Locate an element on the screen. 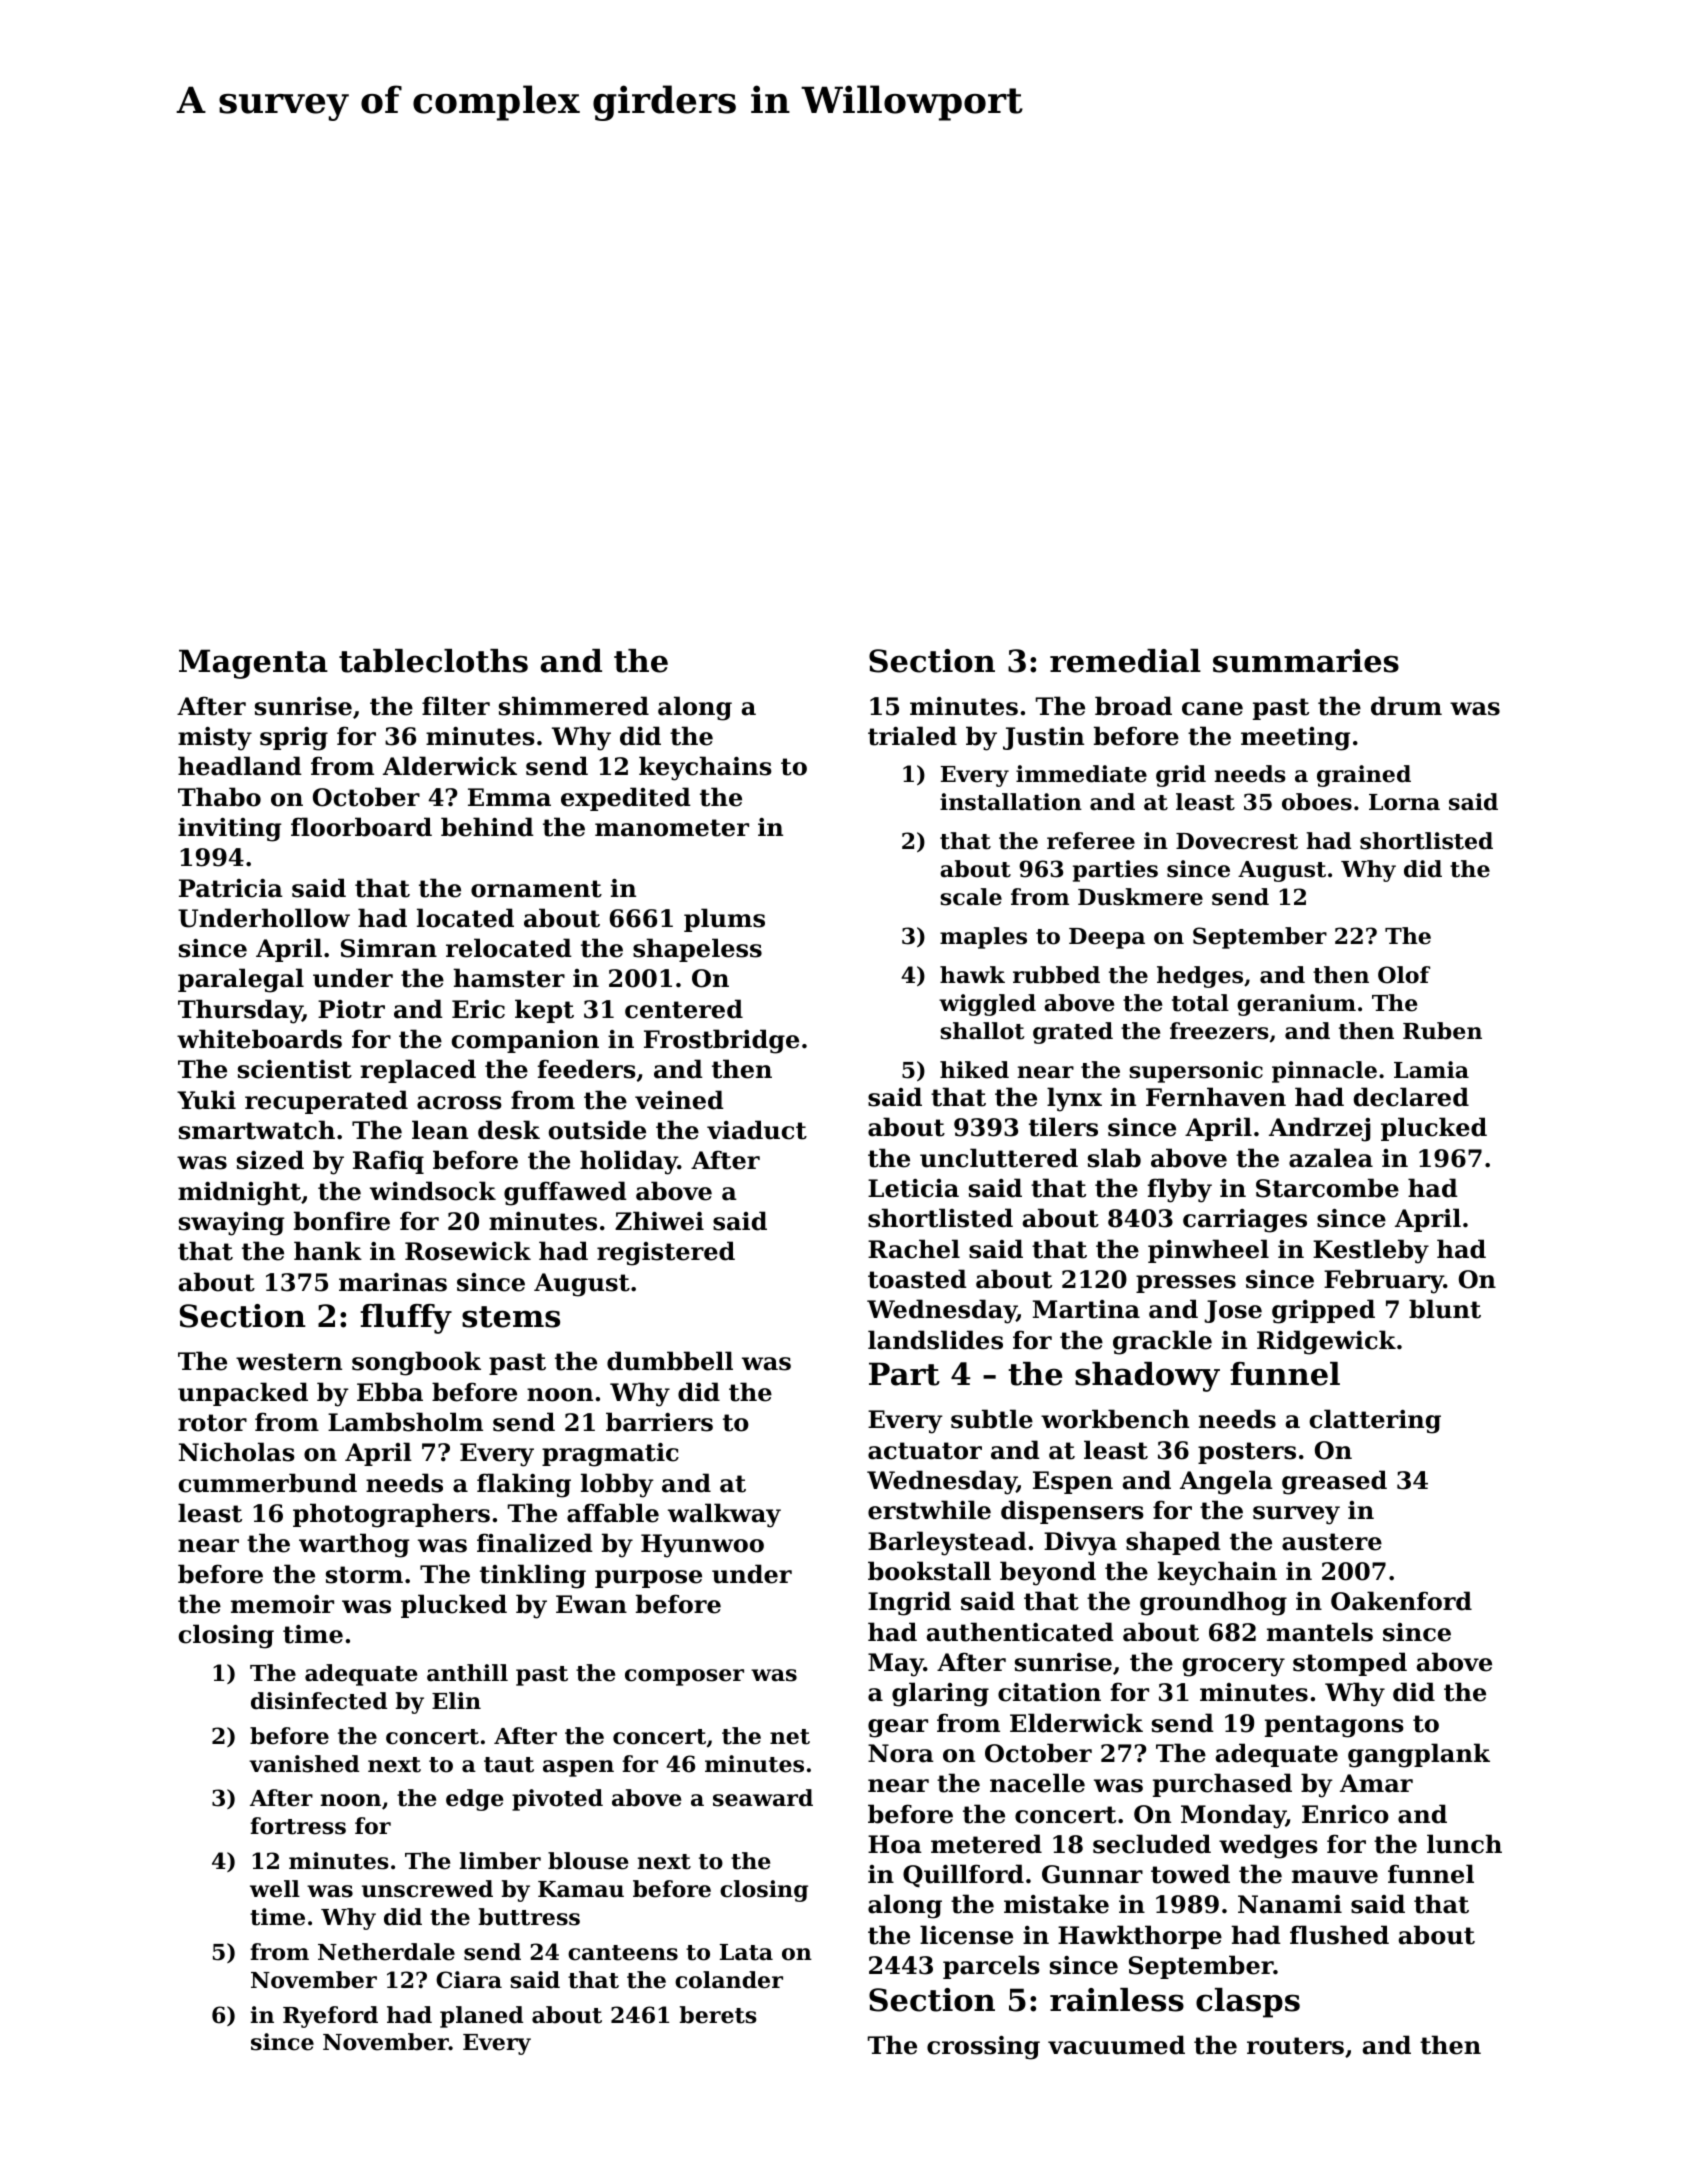  Hyunwoo is located at coordinates (702, 1546).
